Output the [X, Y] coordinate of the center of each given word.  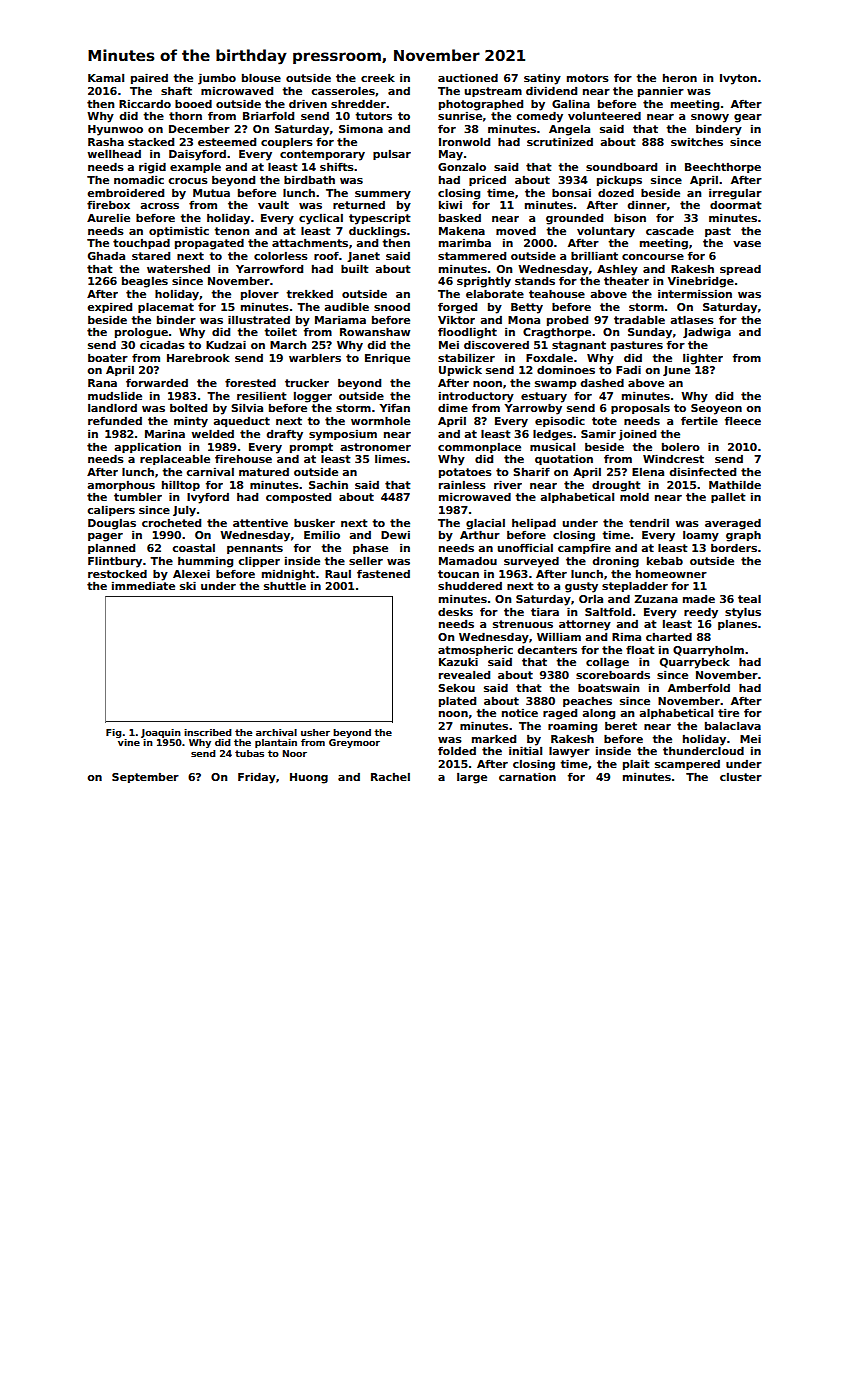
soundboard [621, 167]
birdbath [309, 179]
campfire [584, 549]
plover [260, 294]
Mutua [211, 193]
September [145, 778]
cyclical [321, 219]
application [148, 447]
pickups [619, 180]
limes [390, 459]
